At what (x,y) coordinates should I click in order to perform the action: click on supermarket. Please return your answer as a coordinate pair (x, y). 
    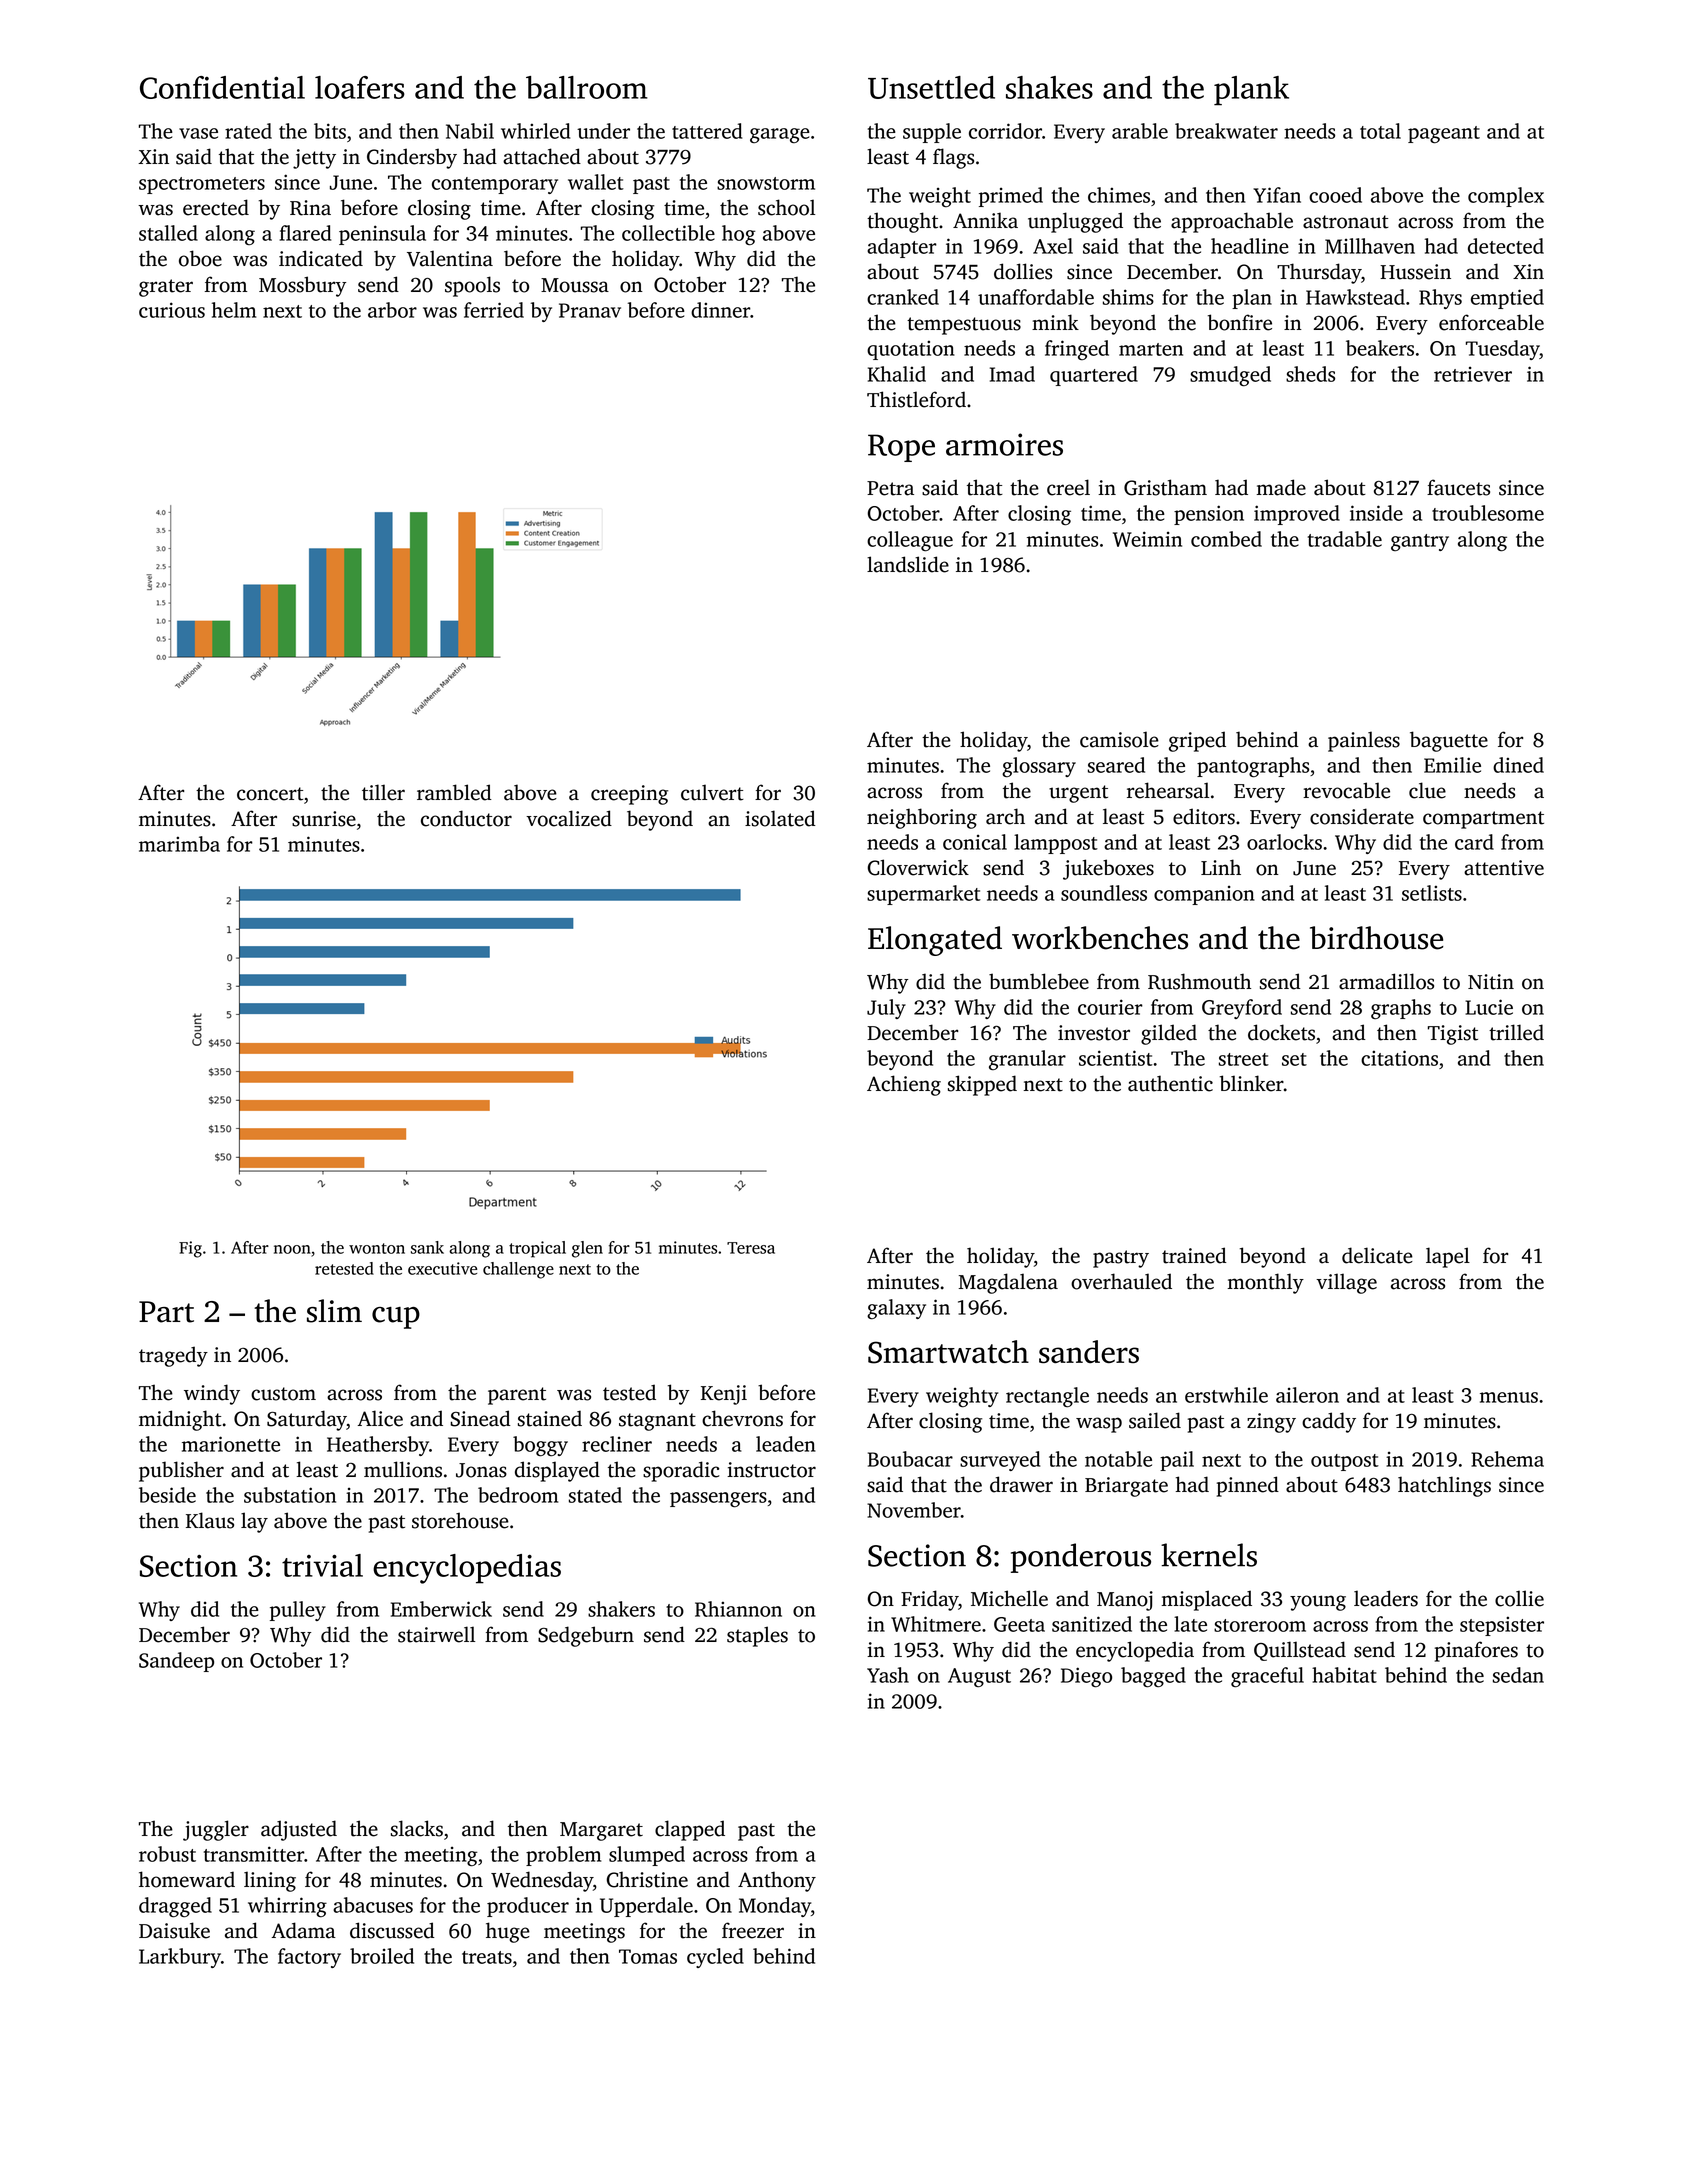
    Looking at the image, I should click on (924, 895).
